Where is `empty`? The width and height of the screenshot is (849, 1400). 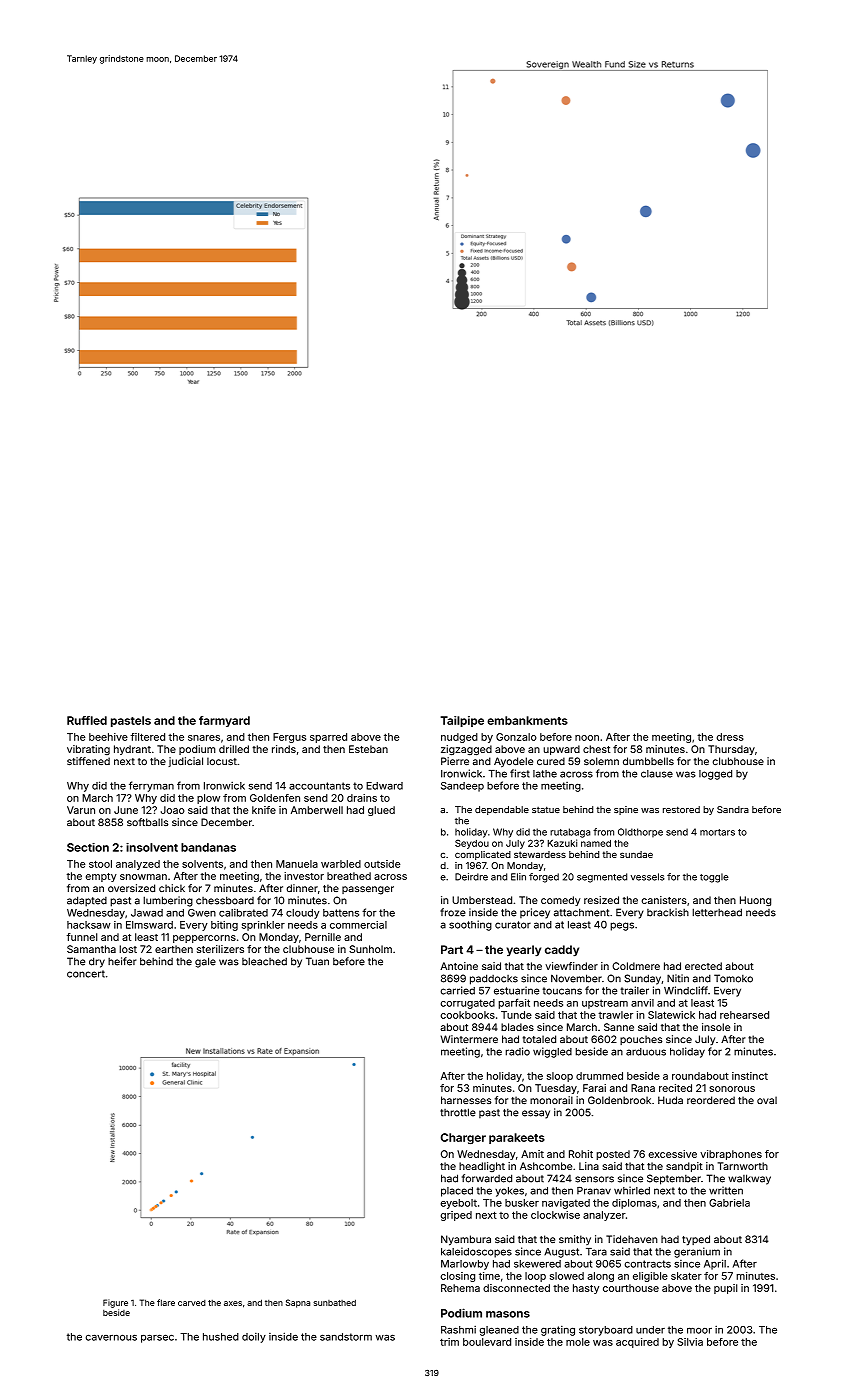
empty is located at coordinates (101, 877).
